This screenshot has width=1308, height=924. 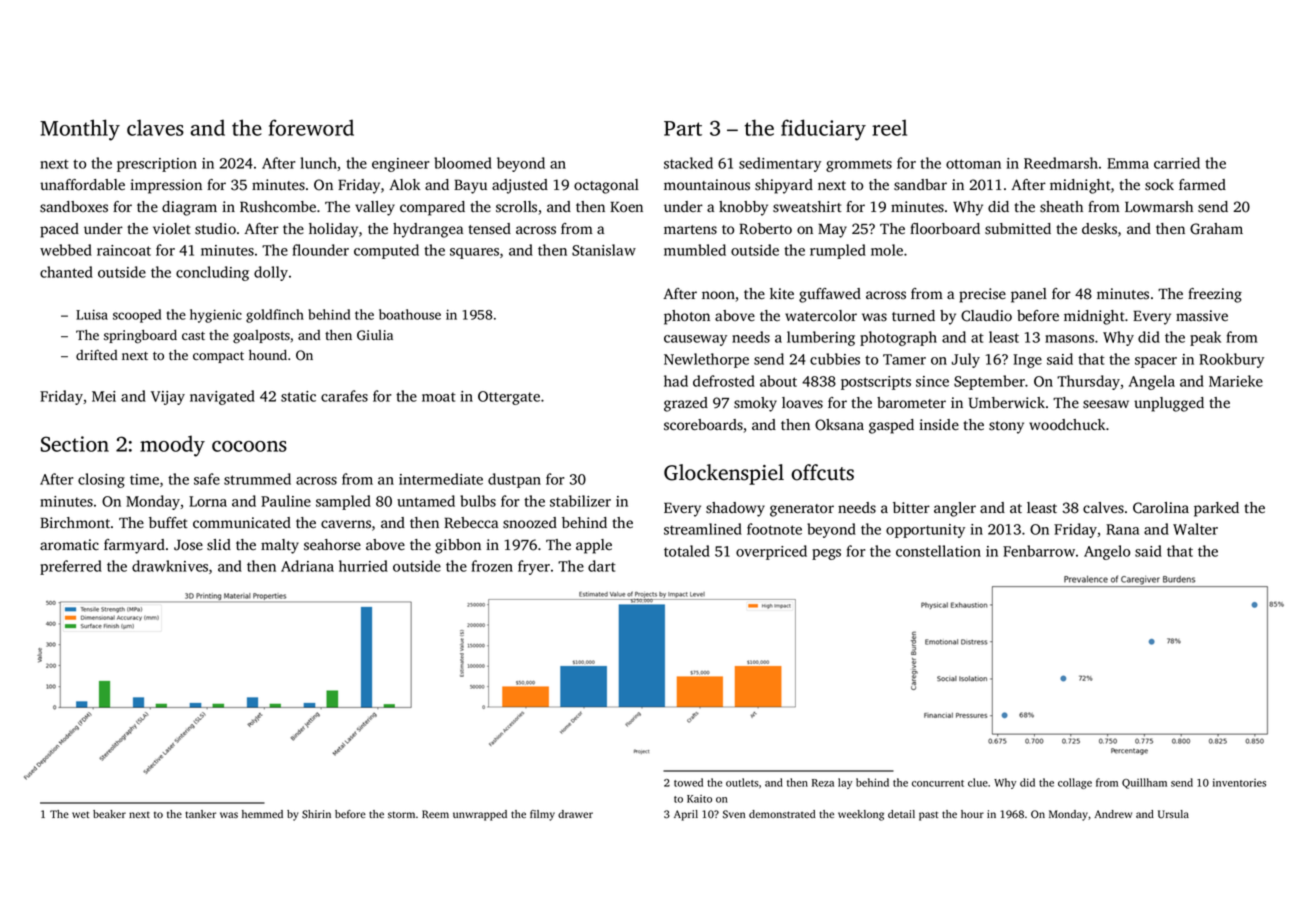 What do you see at coordinates (889, 127) in the screenshot?
I see `reel` at bounding box center [889, 127].
